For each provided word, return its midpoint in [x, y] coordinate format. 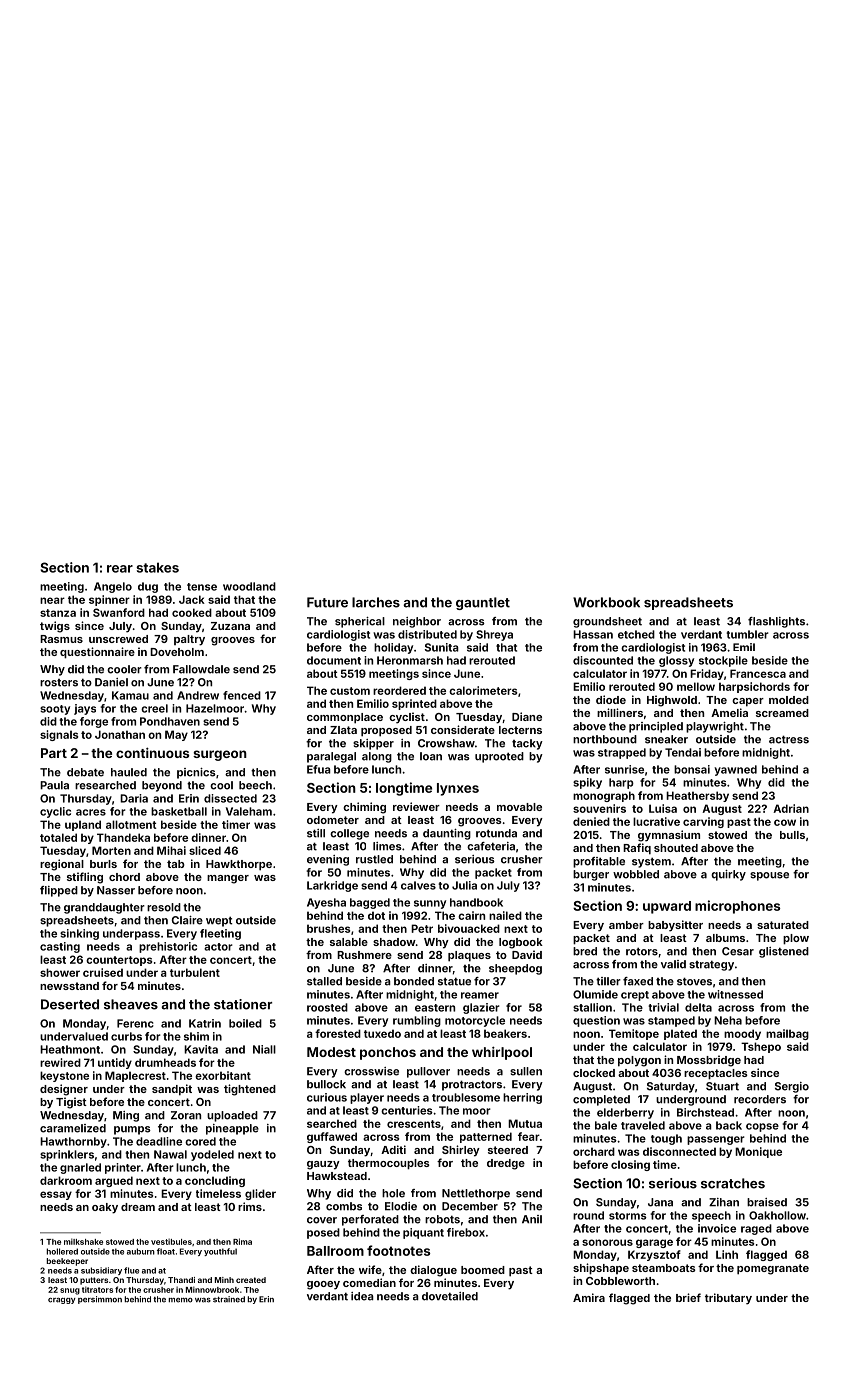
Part [54, 753]
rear [120, 569]
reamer [480, 995]
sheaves [131, 1004]
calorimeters [483, 690]
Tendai [683, 752]
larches [376, 602]
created [251, 1280]
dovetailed [450, 1296]
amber [626, 925]
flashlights [776, 622]
